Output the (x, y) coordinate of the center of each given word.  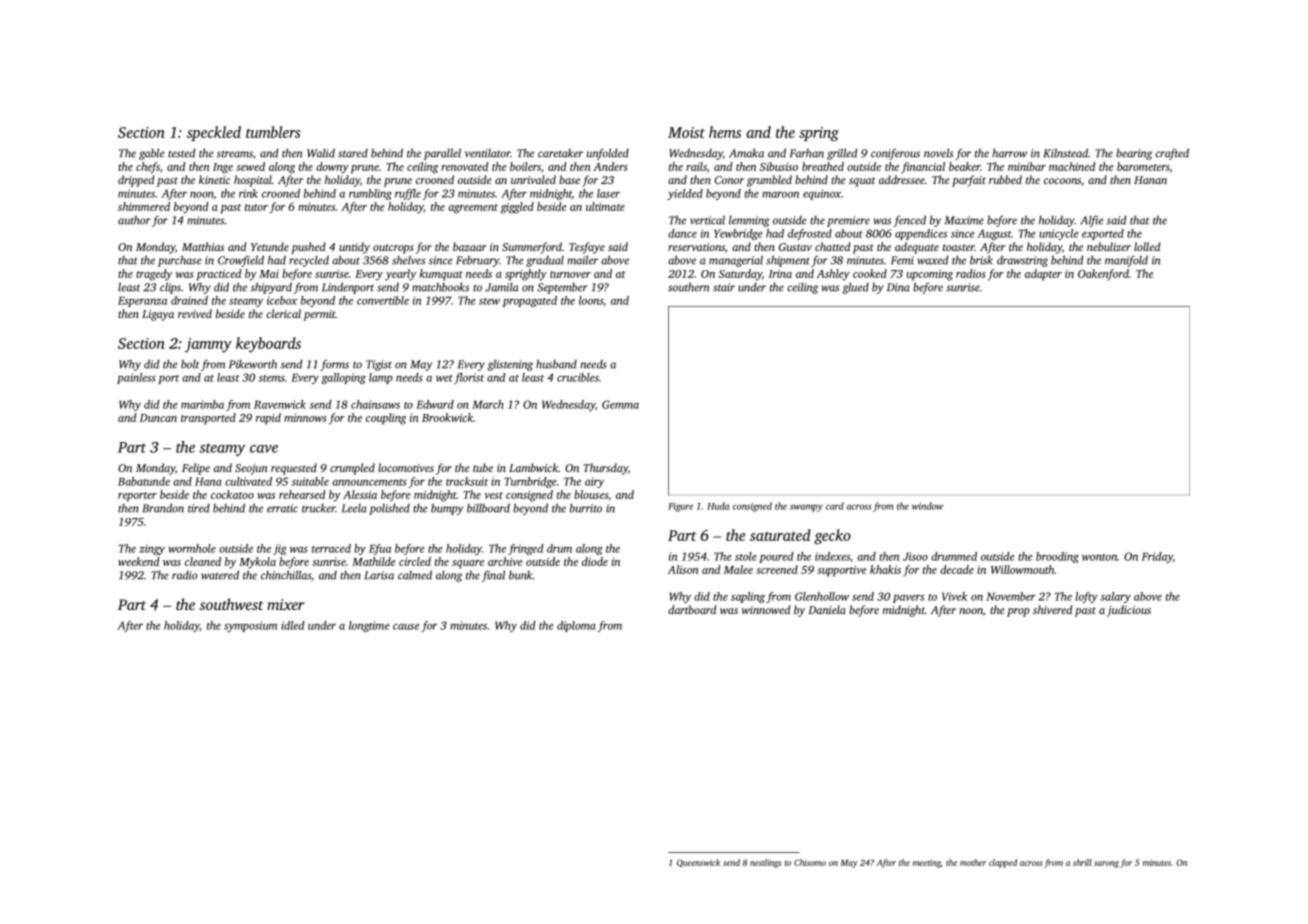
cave (264, 449)
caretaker (560, 153)
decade (957, 569)
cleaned (203, 561)
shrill (1082, 862)
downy (332, 168)
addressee (902, 179)
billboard (488, 508)
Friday (1157, 557)
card (835, 506)
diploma (576, 626)
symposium (250, 626)
